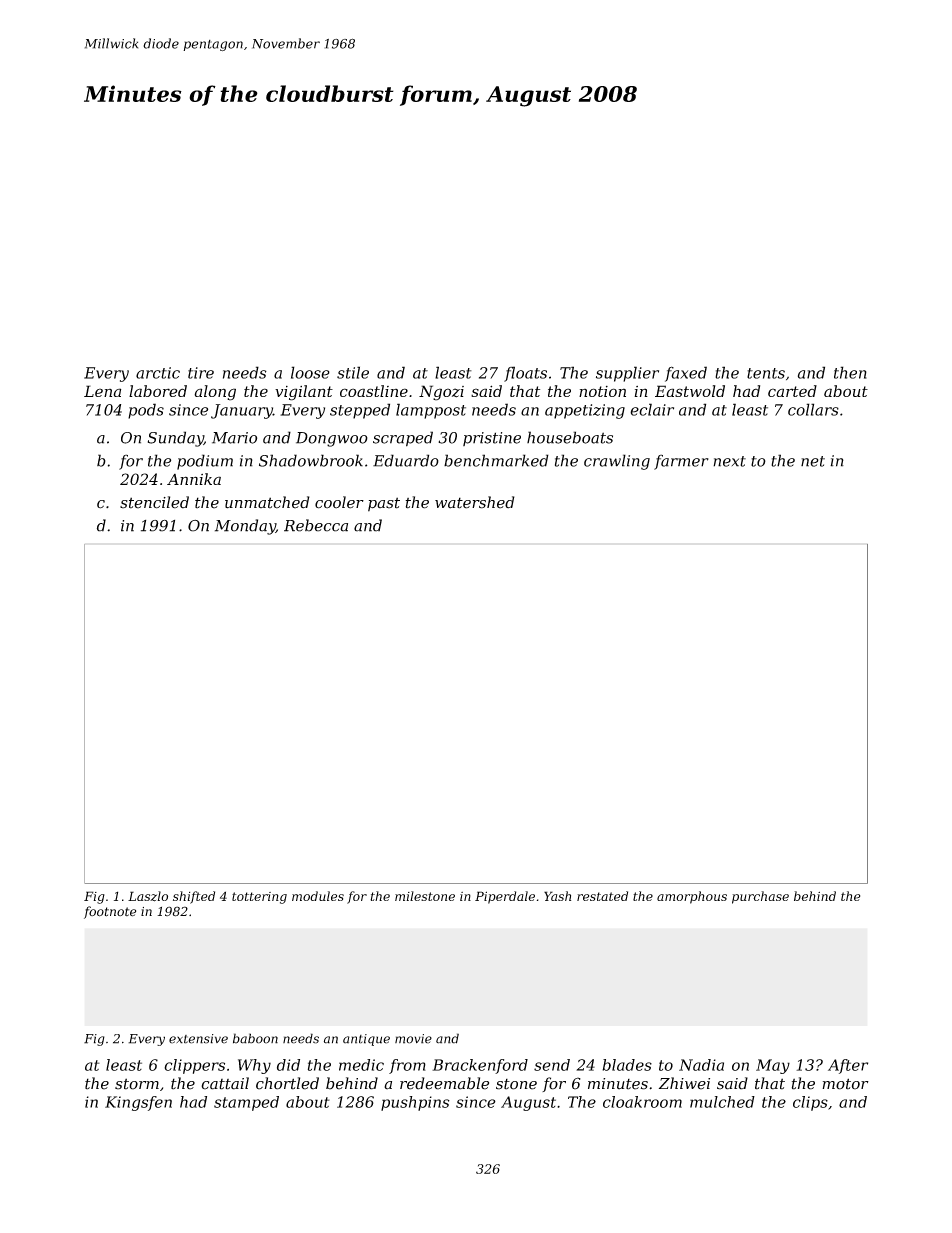  Describe the element at coordinates (138, 1103) in the screenshot. I see `Kingsfen` at that location.
